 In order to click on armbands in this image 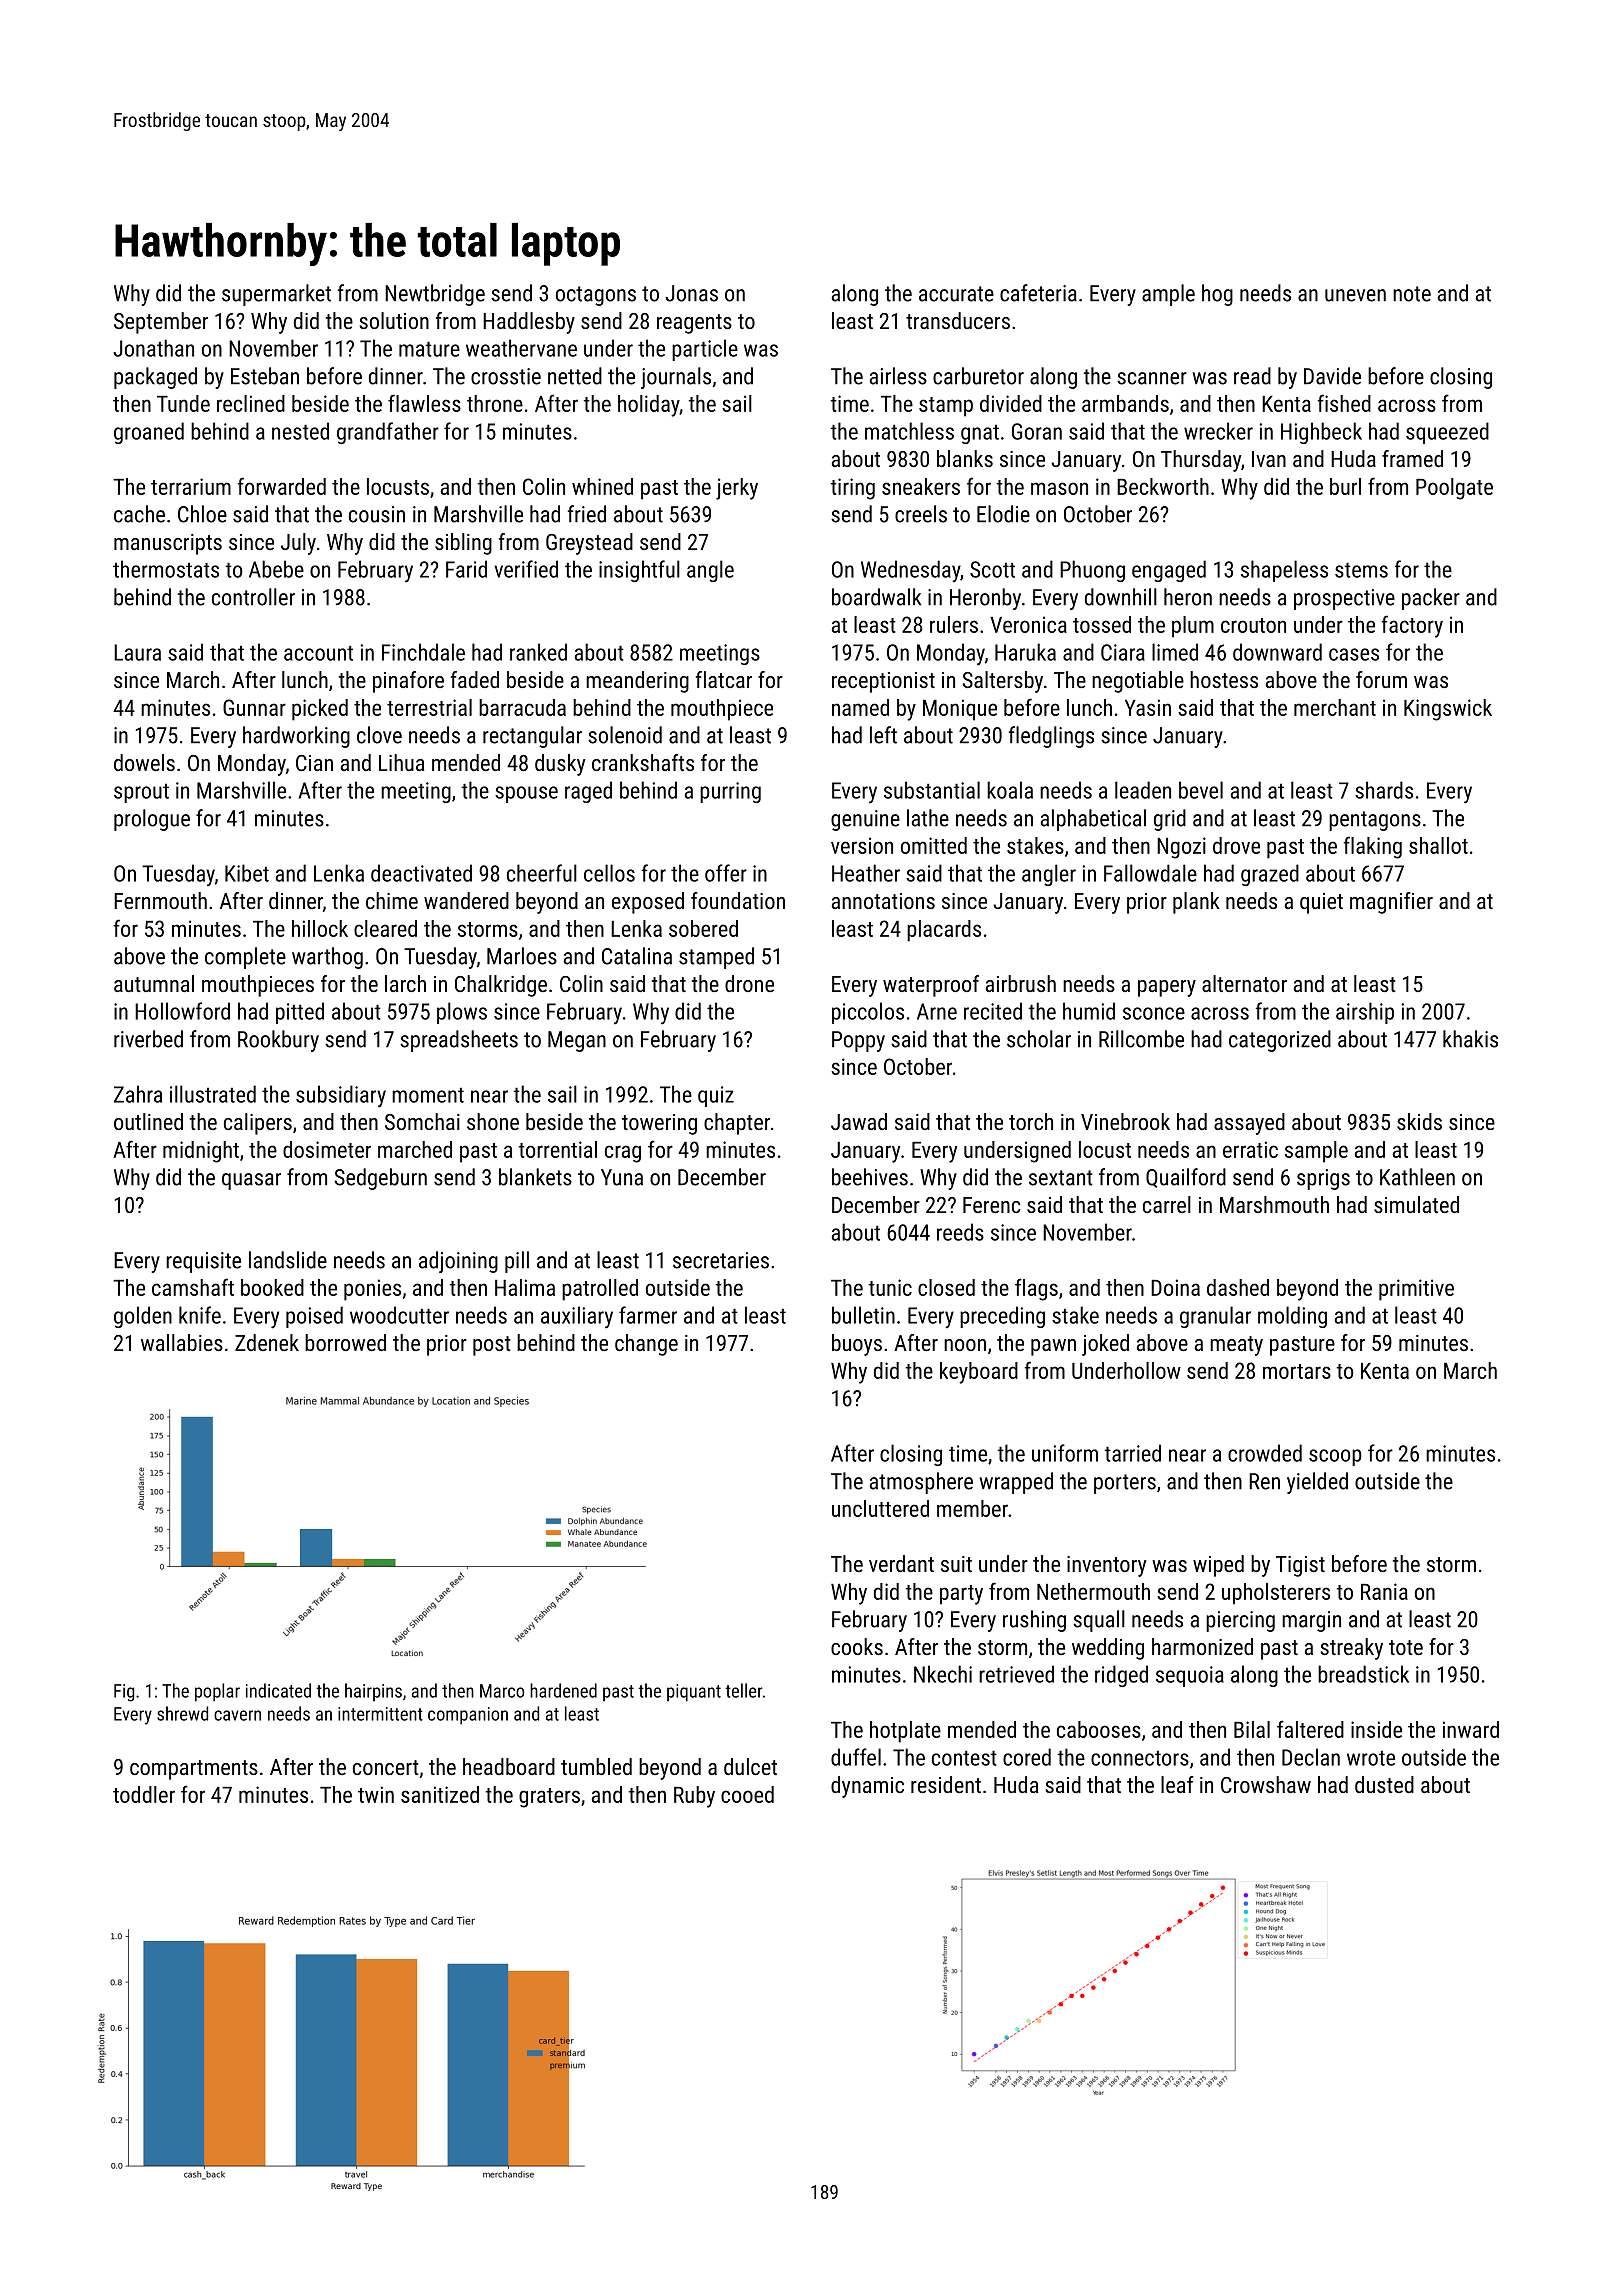, I will do `click(1125, 403)`.
